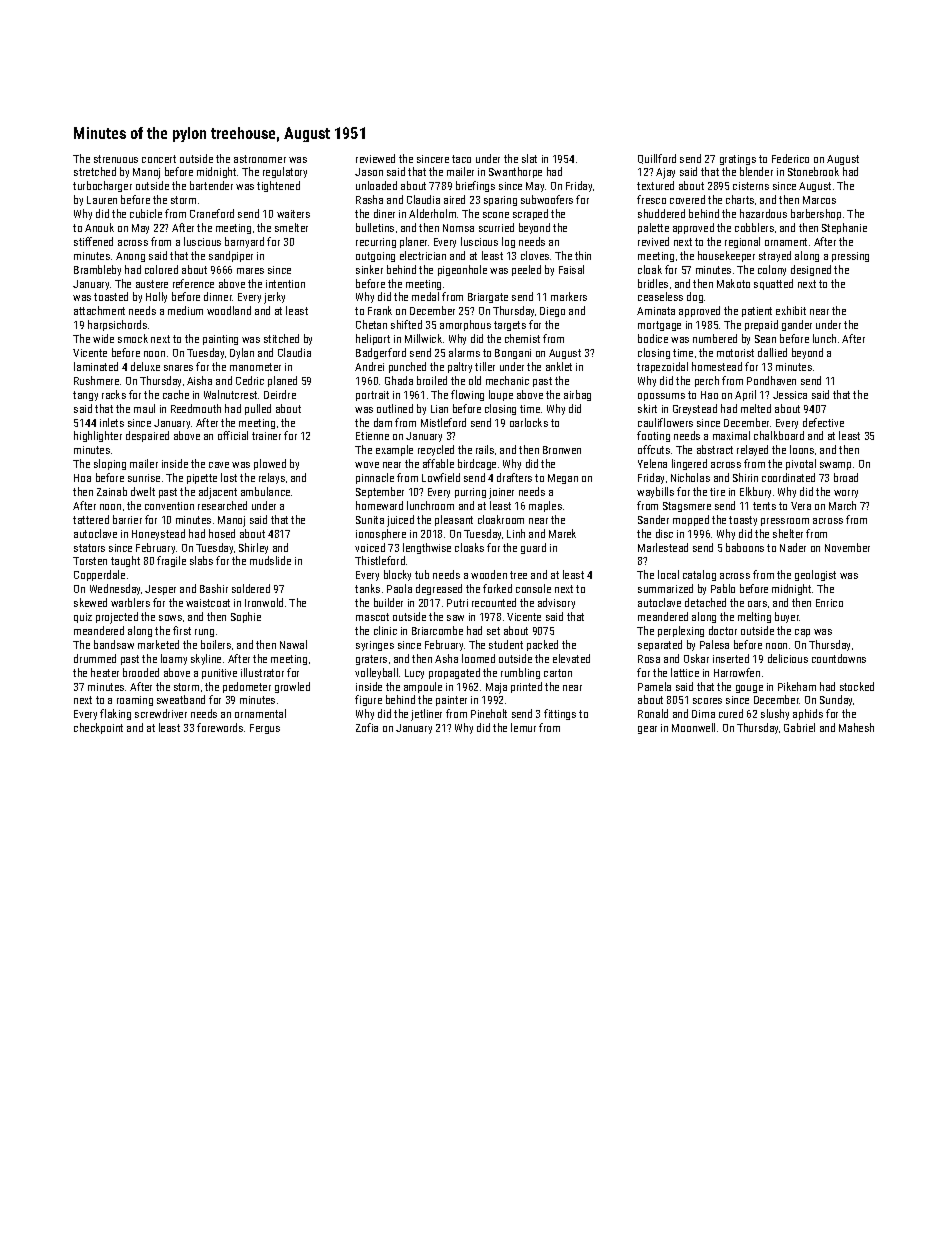 This screenshot has height=1233, width=952. Describe the element at coordinates (98, 728) in the screenshot. I see `checkpoint` at that location.
